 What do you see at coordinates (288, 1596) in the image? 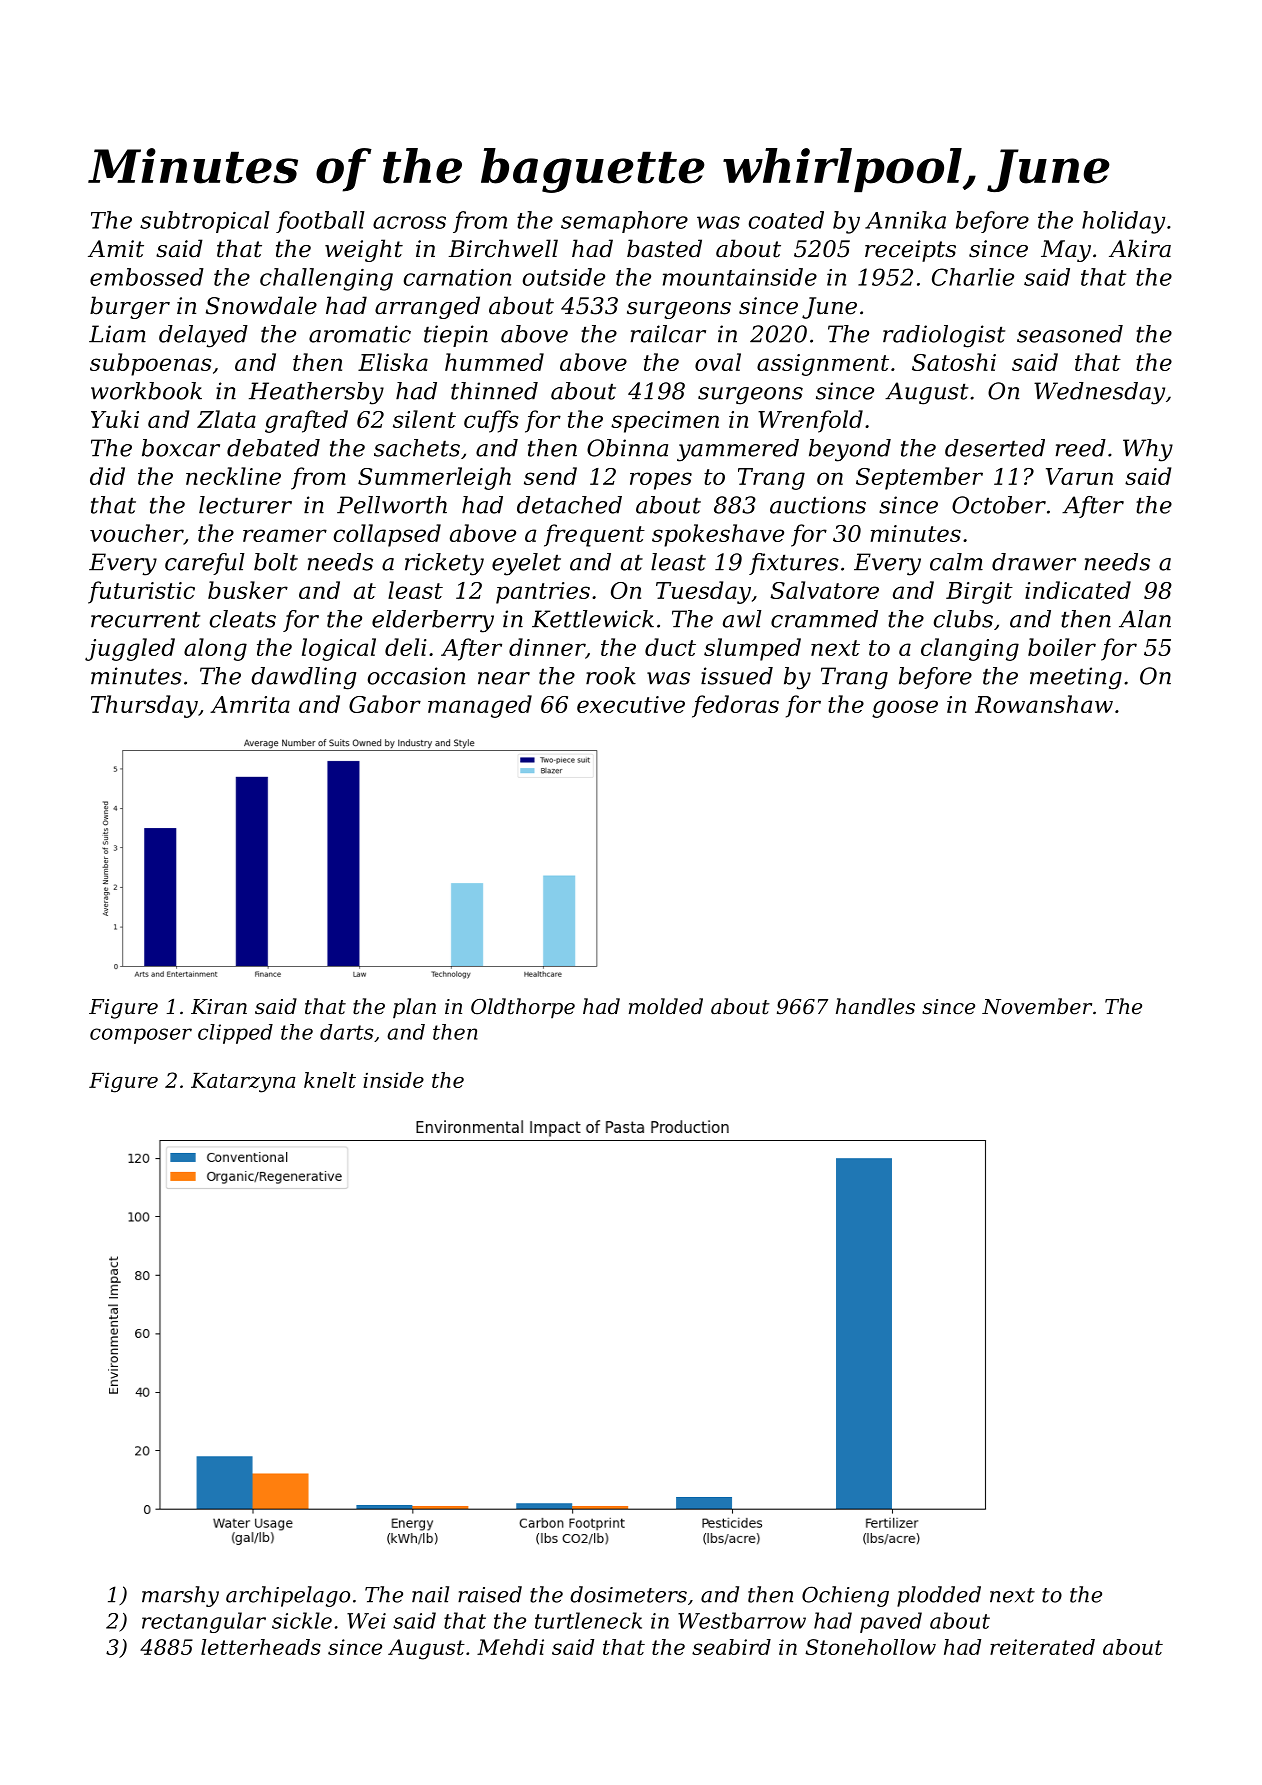
I see `archipelago` at bounding box center [288, 1596].
